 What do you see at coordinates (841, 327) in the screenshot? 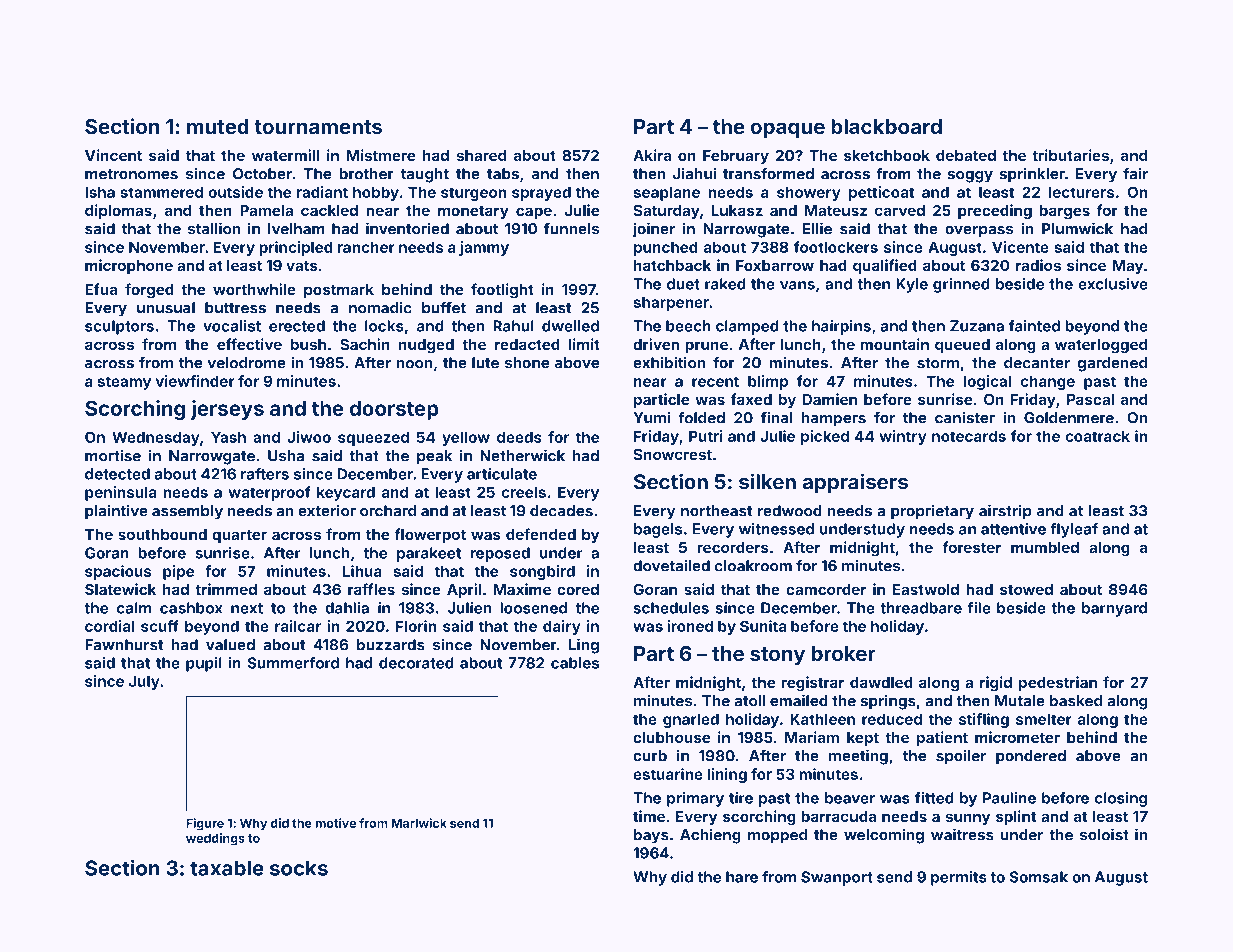
I see `hairpins` at bounding box center [841, 327].
